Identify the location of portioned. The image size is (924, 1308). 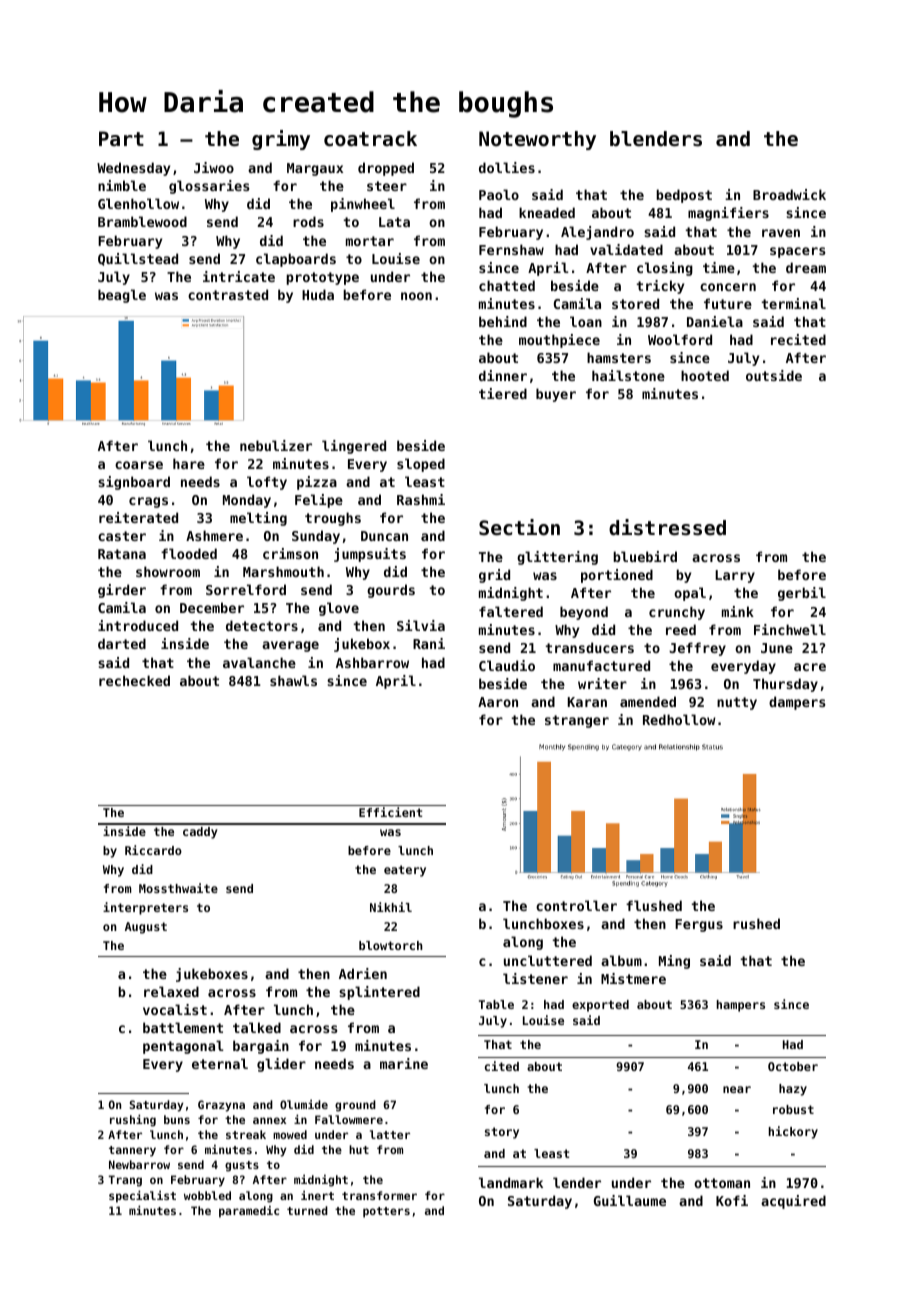
(617, 576).
